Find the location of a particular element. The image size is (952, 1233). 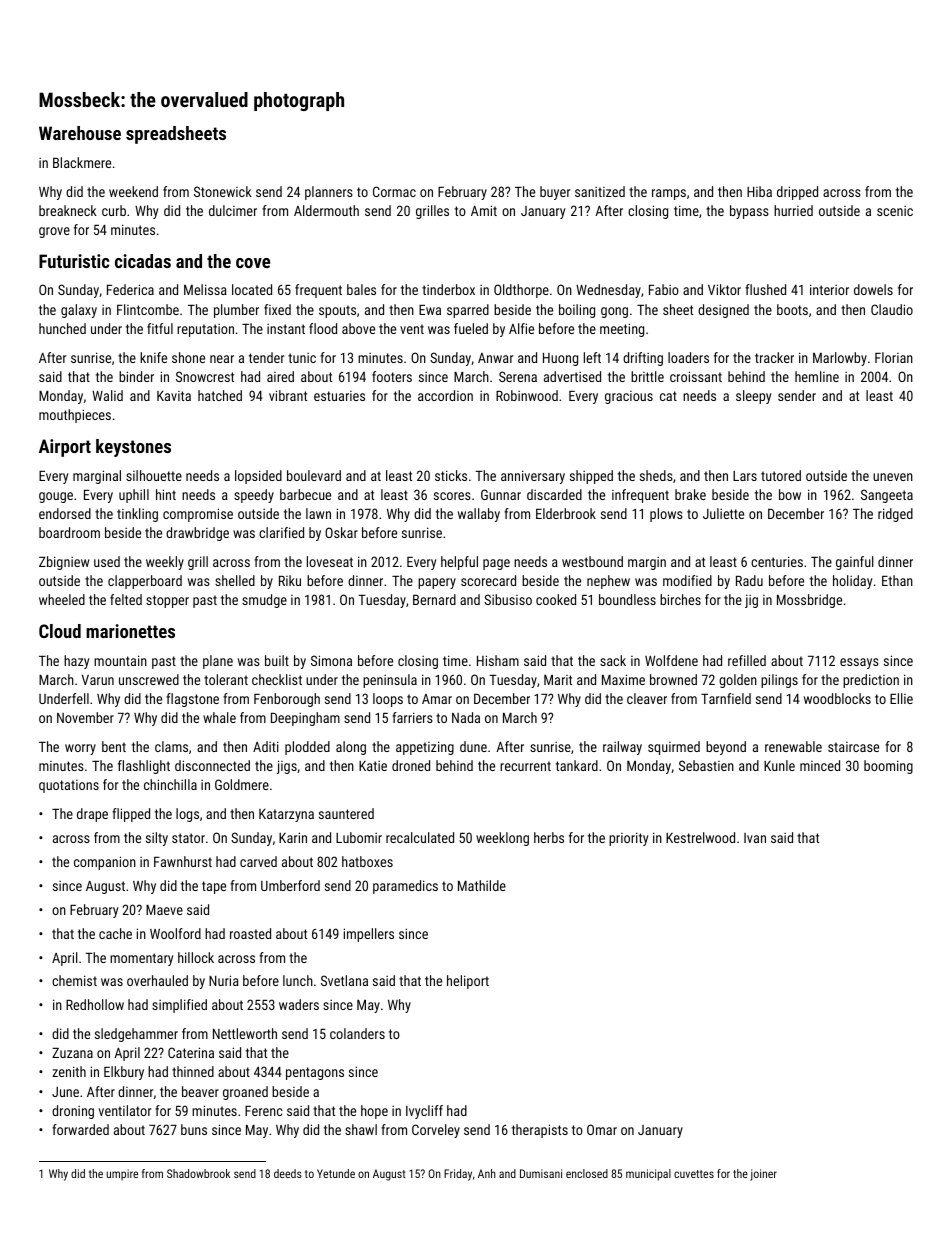

Shadowbrook is located at coordinates (198, 1173).
